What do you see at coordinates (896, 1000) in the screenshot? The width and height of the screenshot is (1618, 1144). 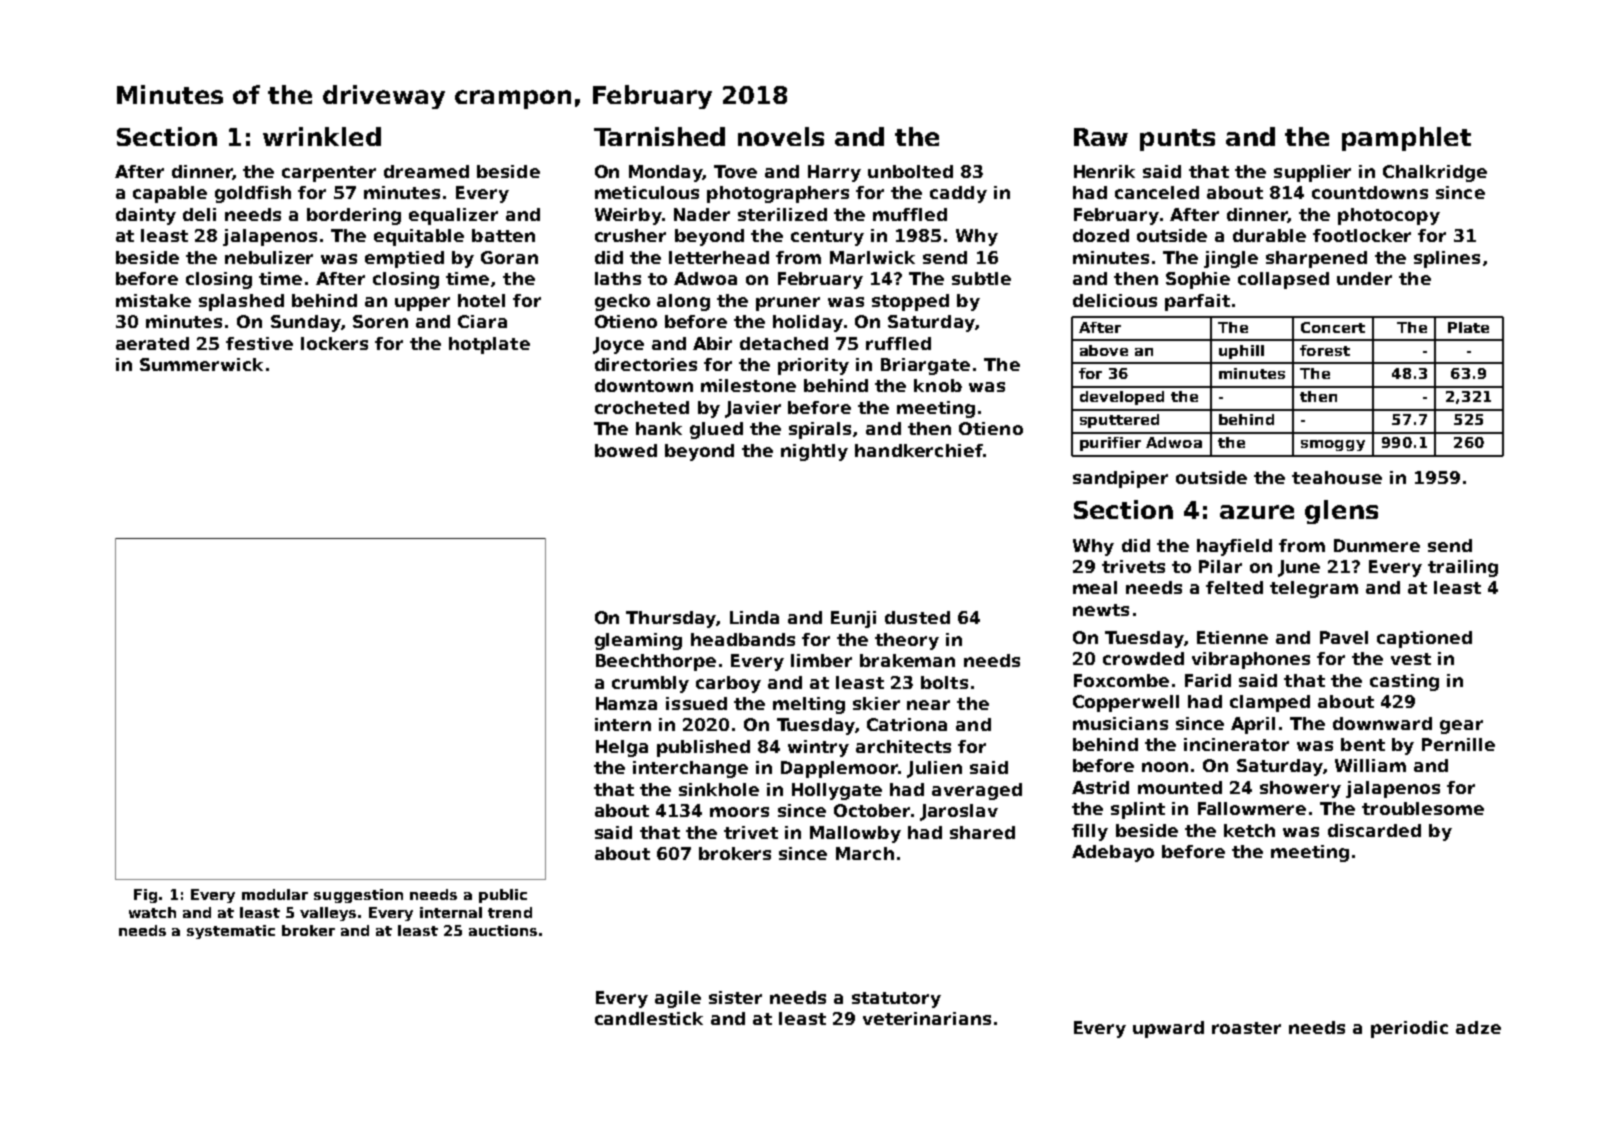 I see `statutory` at bounding box center [896, 1000].
